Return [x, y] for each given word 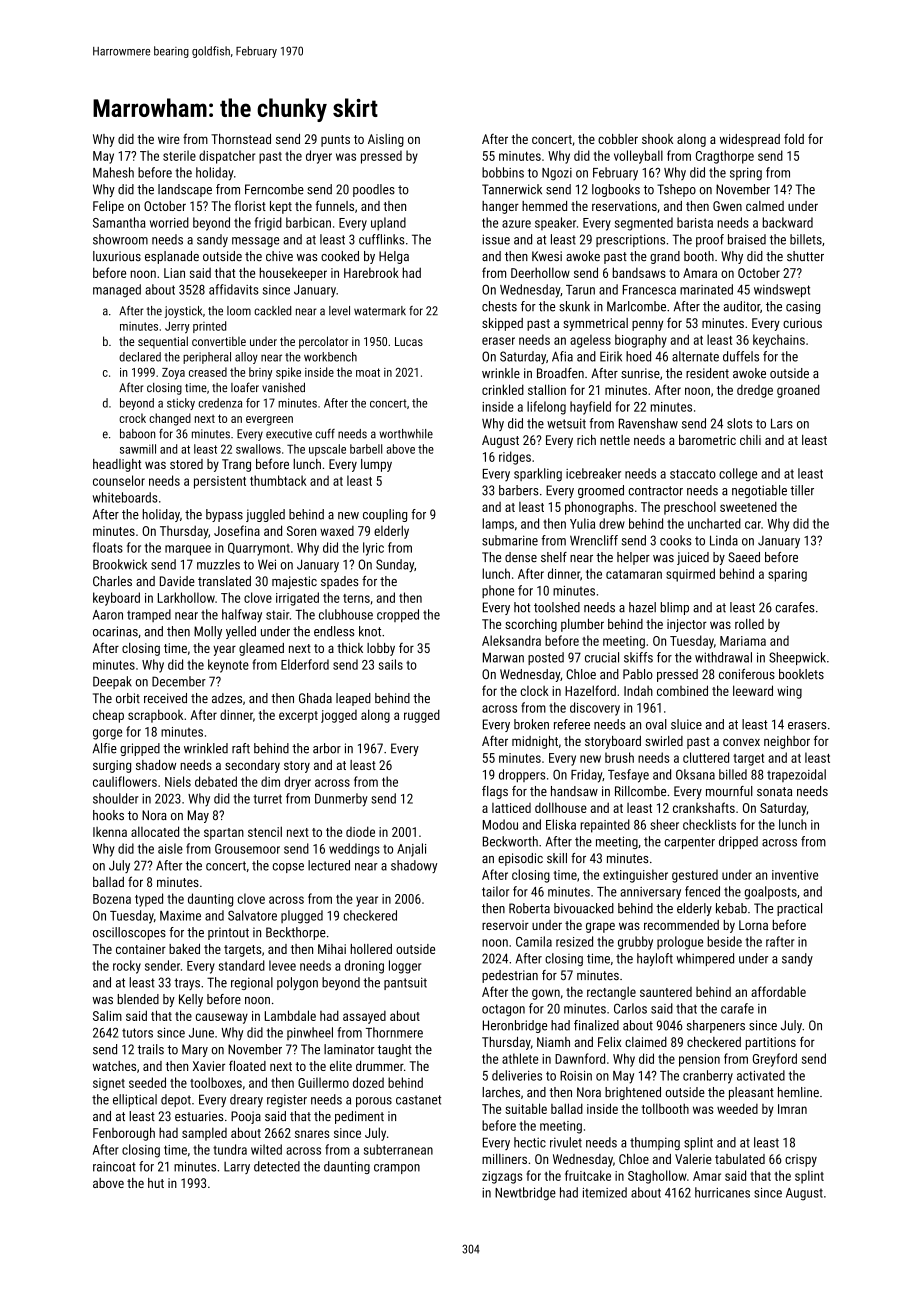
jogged [339, 716]
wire [169, 139]
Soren [301, 531]
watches [114, 1066]
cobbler [618, 139]
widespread [749, 140]
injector [687, 625]
